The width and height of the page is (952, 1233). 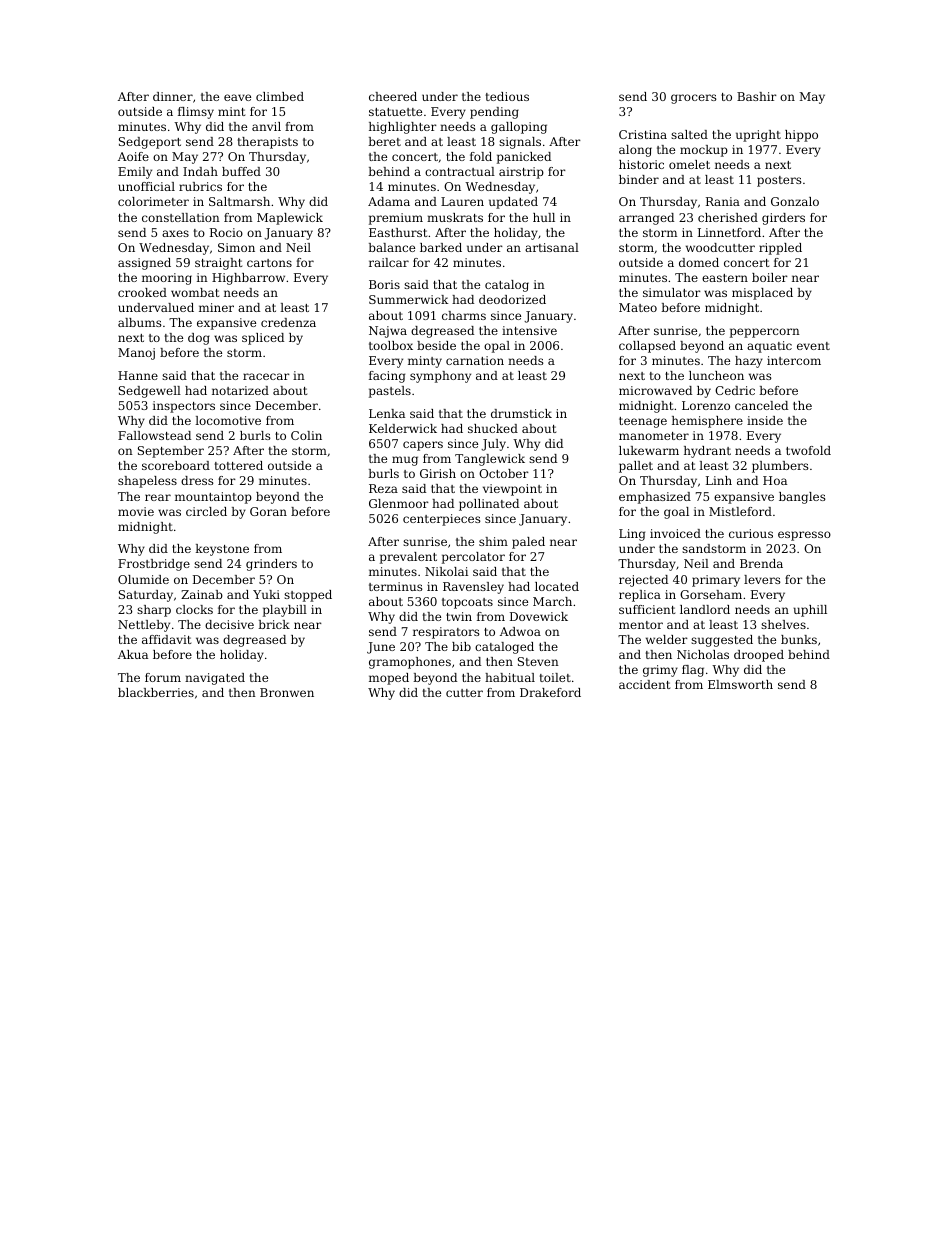 What do you see at coordinates (173, 96) in the page?
I see `dinner` at bounding box center [173, 96].
